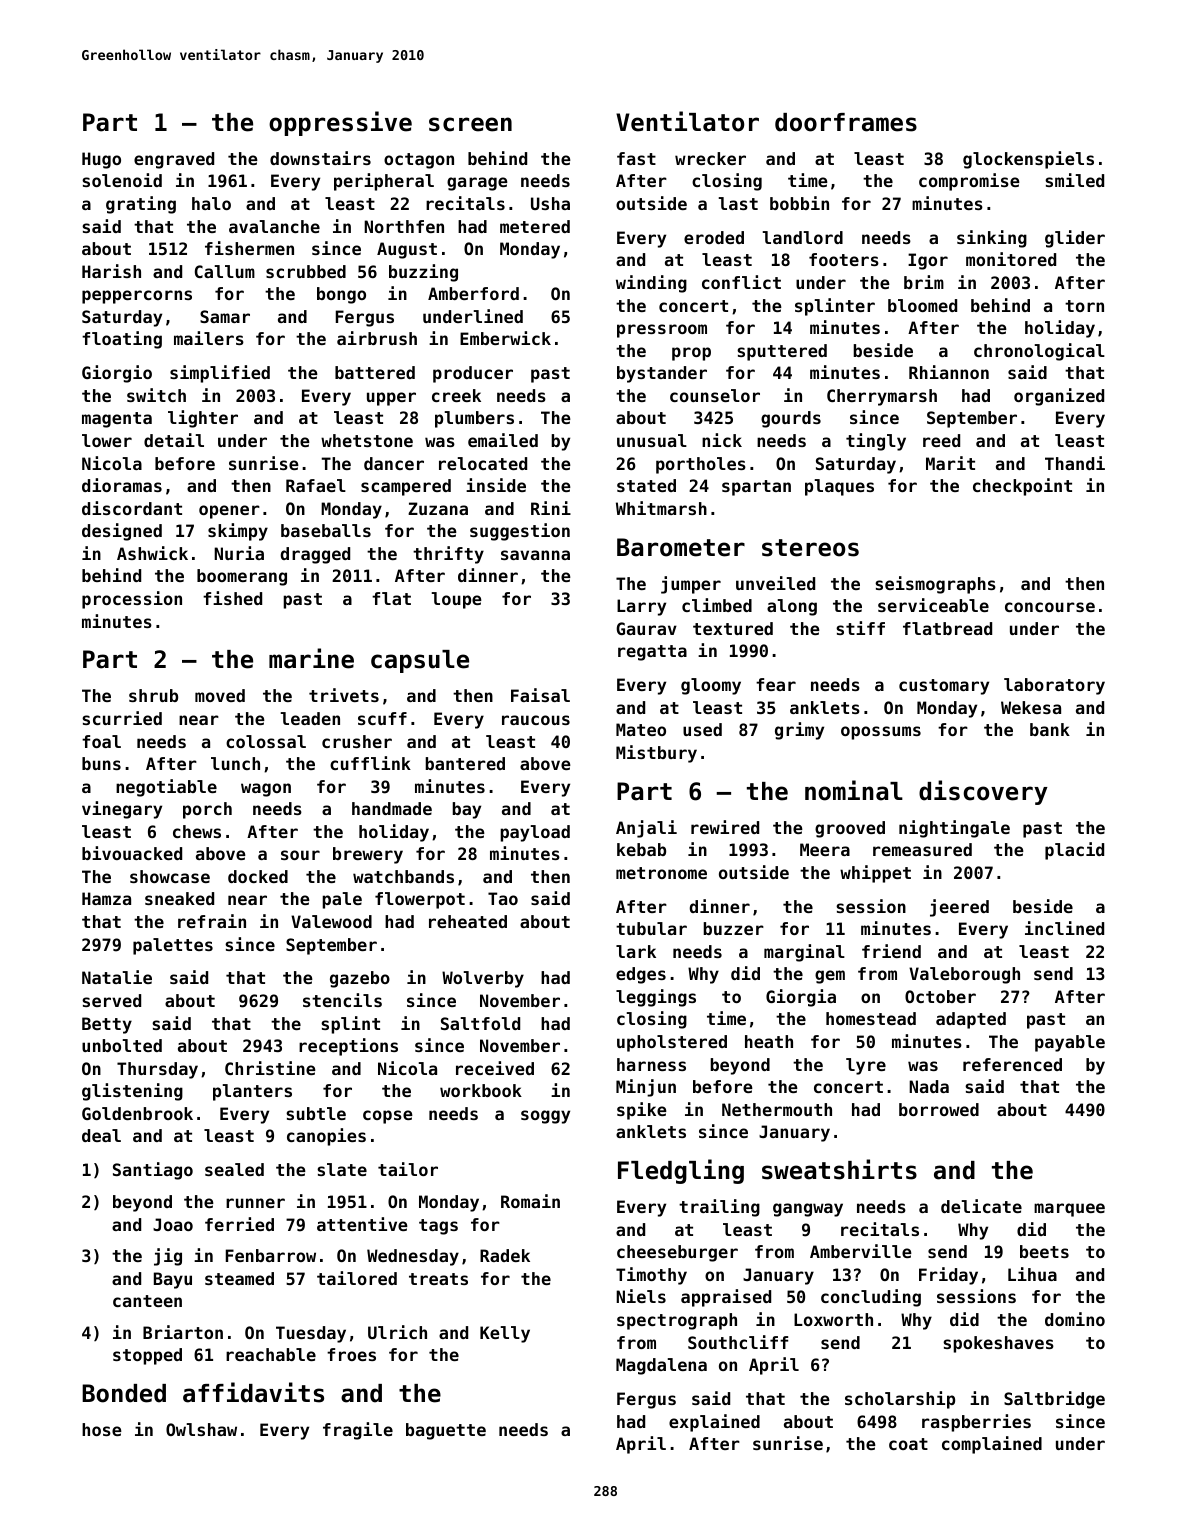 The image size is (1187, 1536). What do you see at coordinates (446, 1431) in the screenshot?
I see `baguette` at bounding box center [446, 1431].
